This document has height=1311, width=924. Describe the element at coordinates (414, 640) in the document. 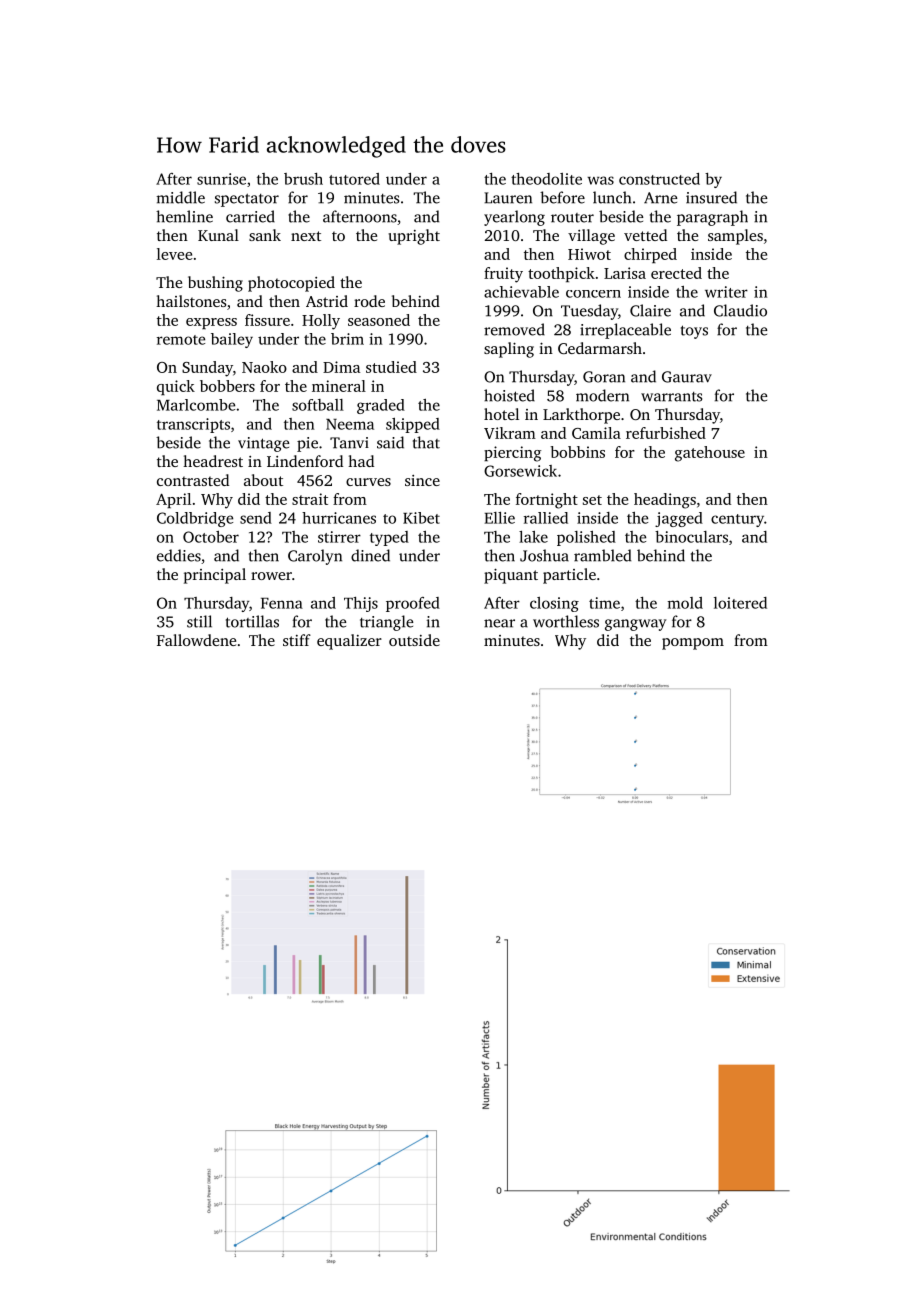

I see `outside` at that location.
